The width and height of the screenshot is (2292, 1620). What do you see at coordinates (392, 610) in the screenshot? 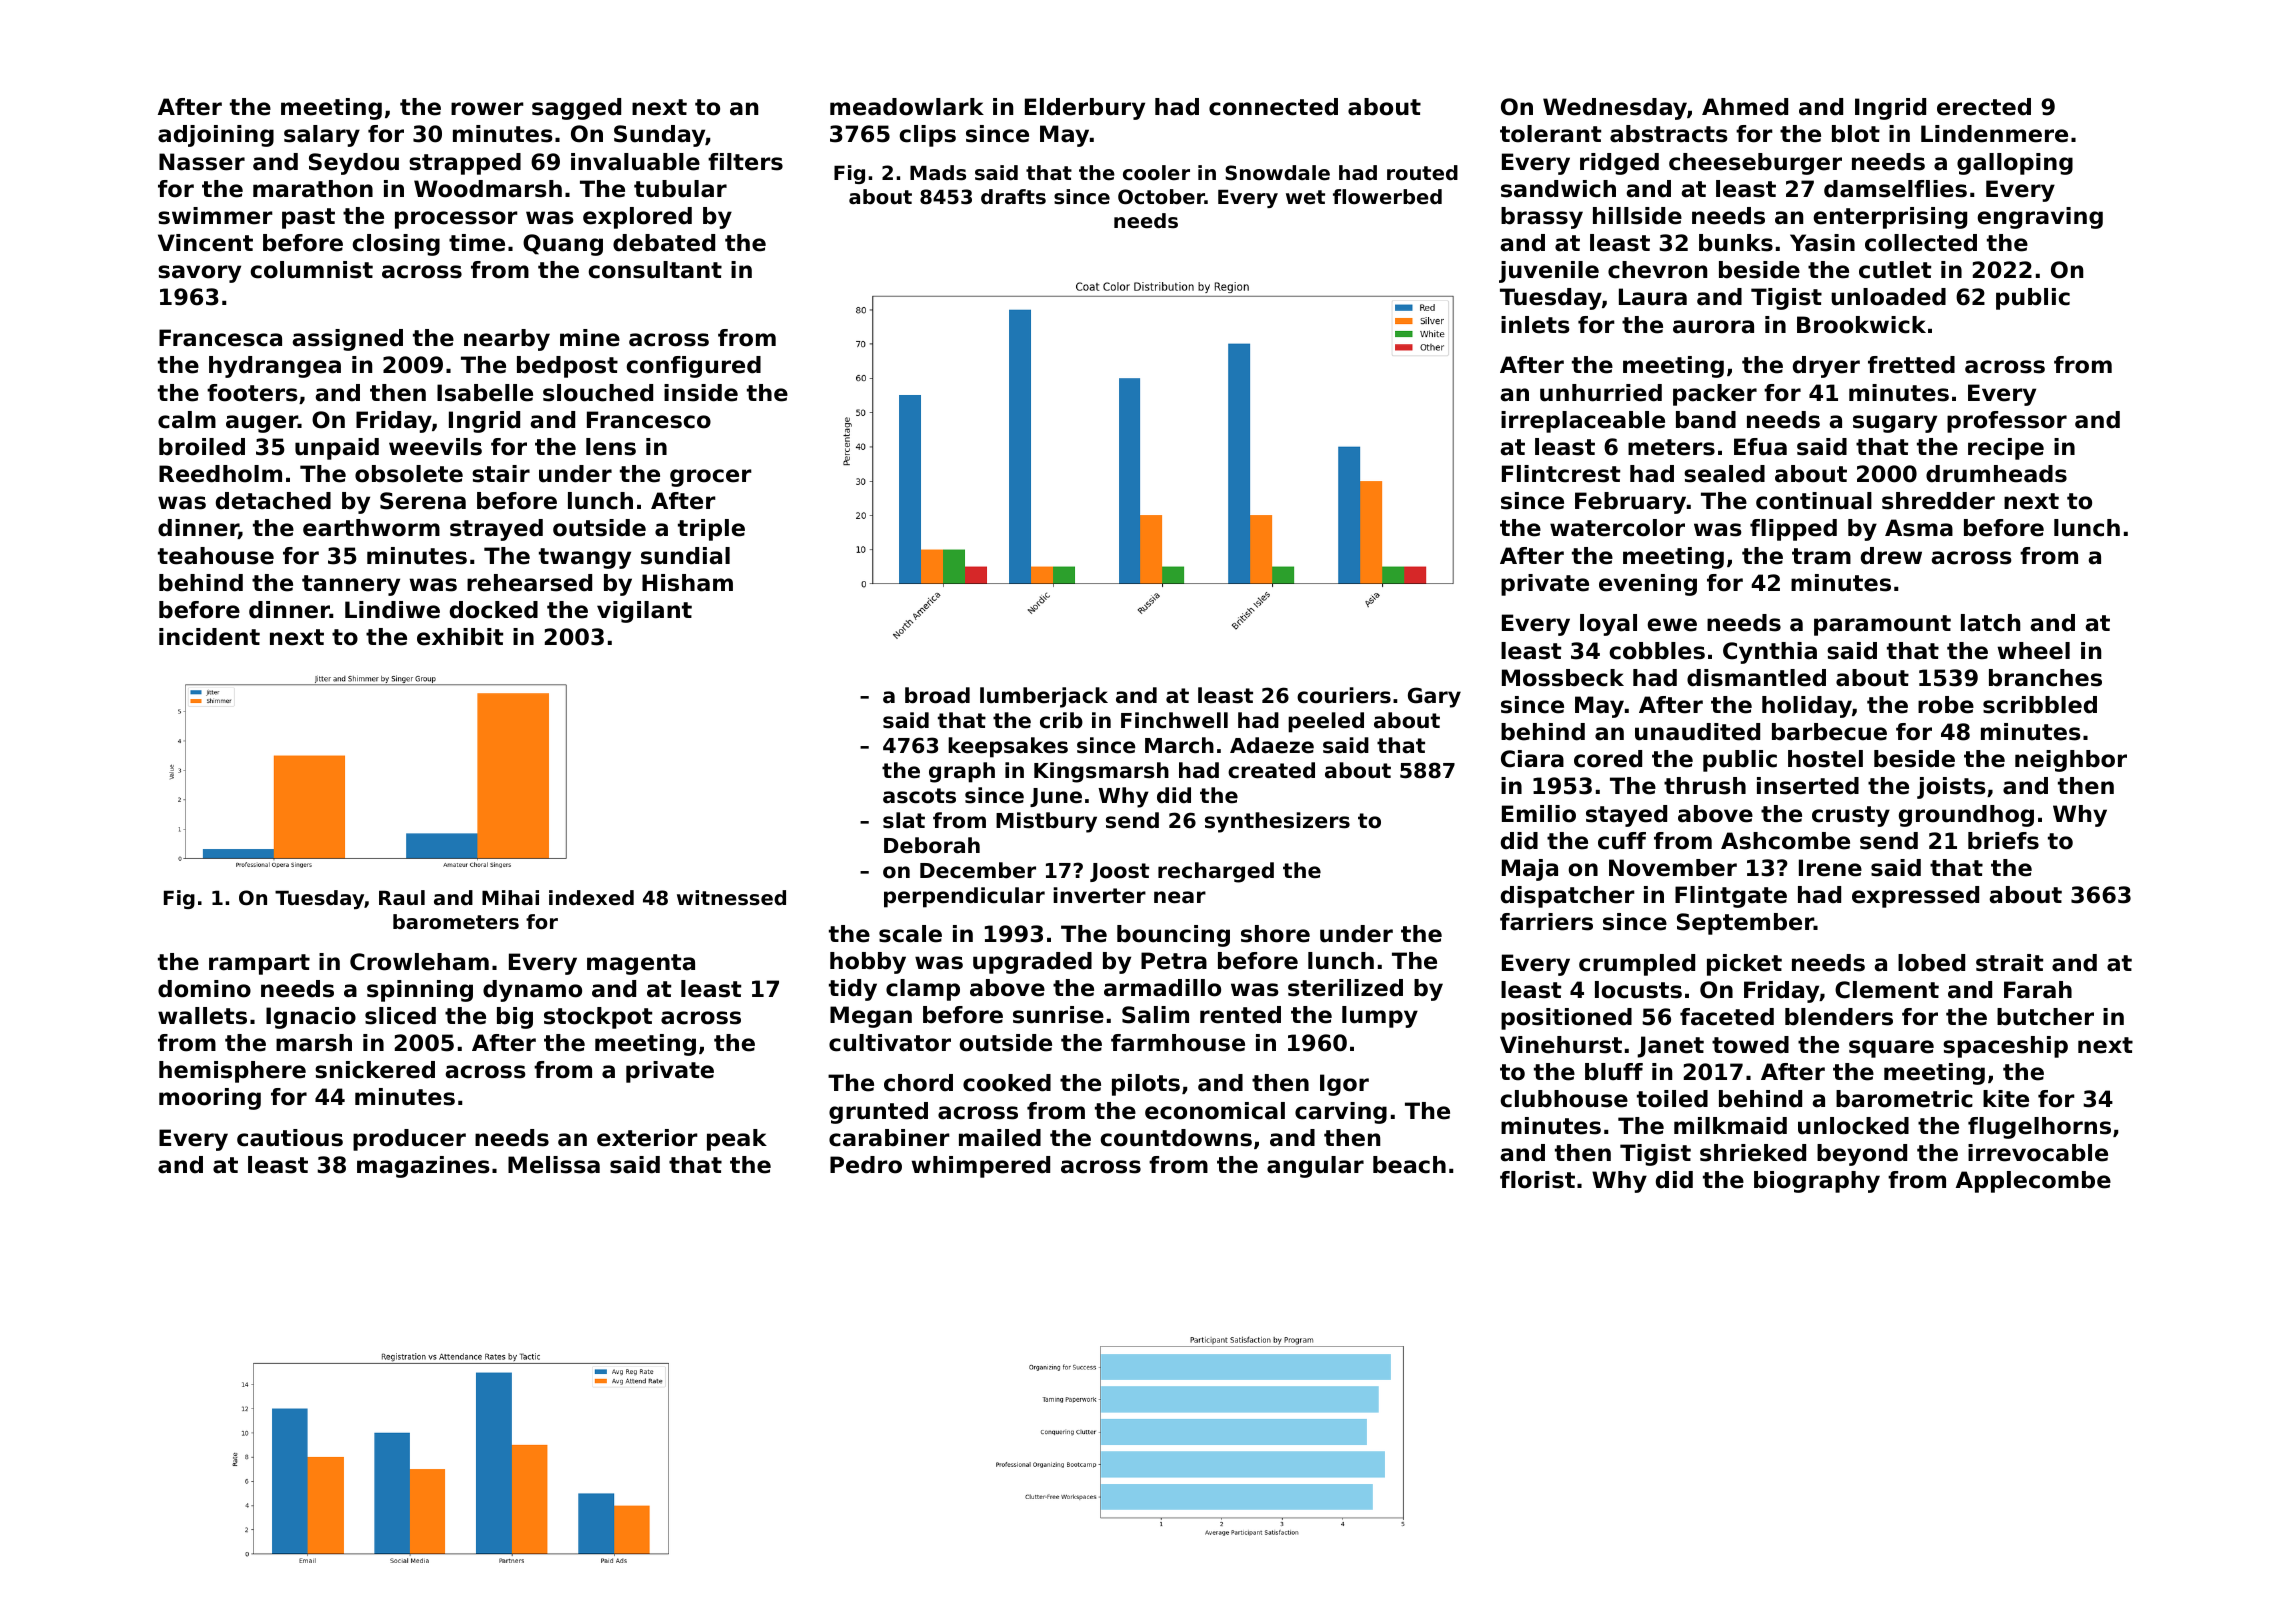
I see `Lindiwe` at bounding box center [392, 610].
